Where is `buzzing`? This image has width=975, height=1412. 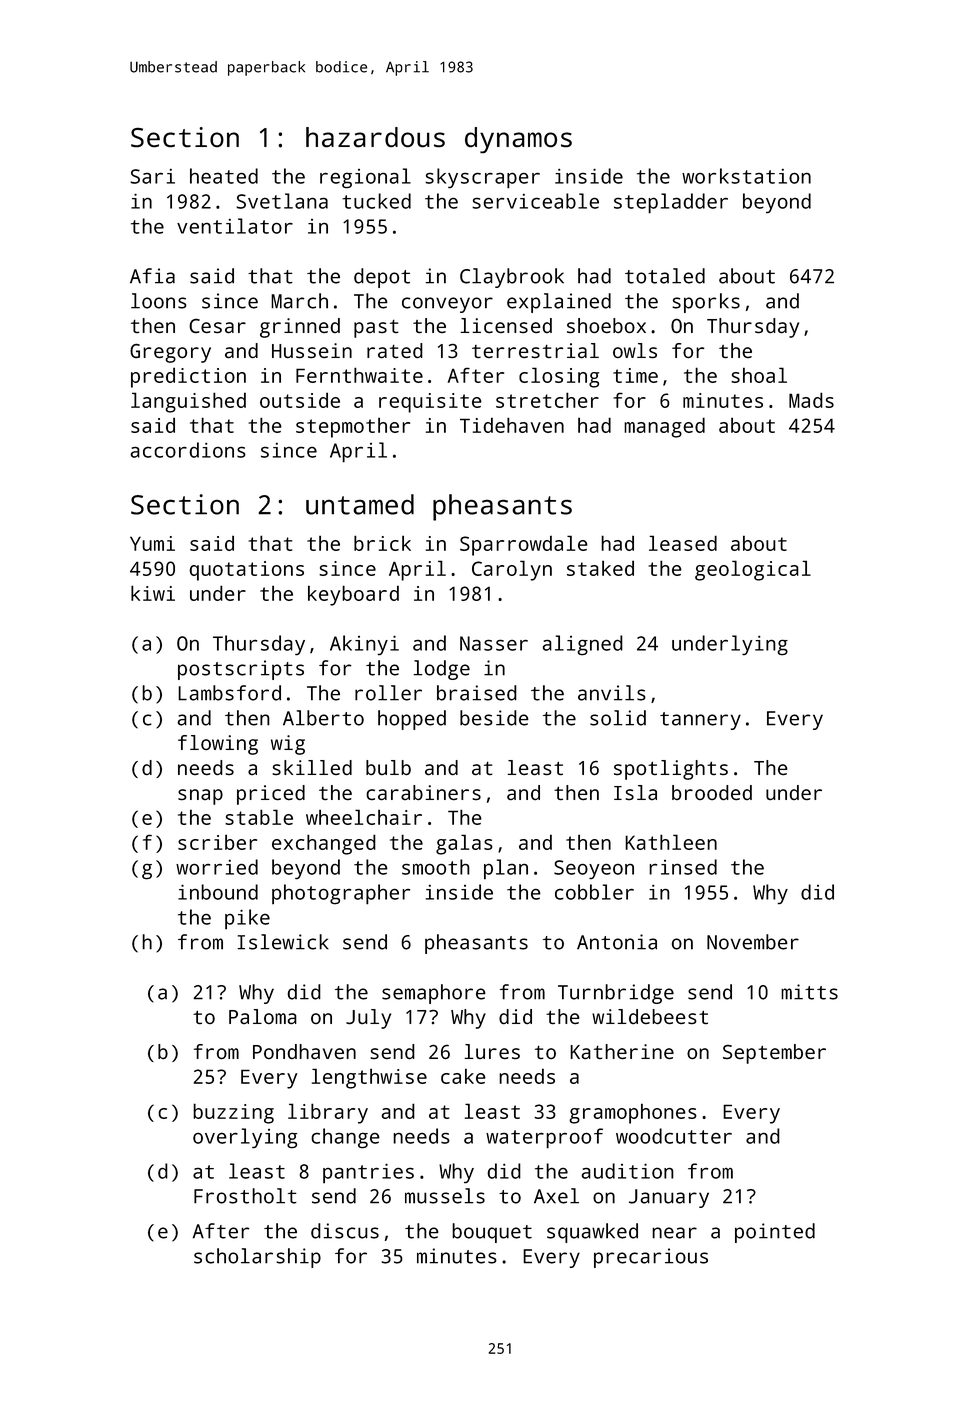
buzzing is located at coordinates (233, 1113).
